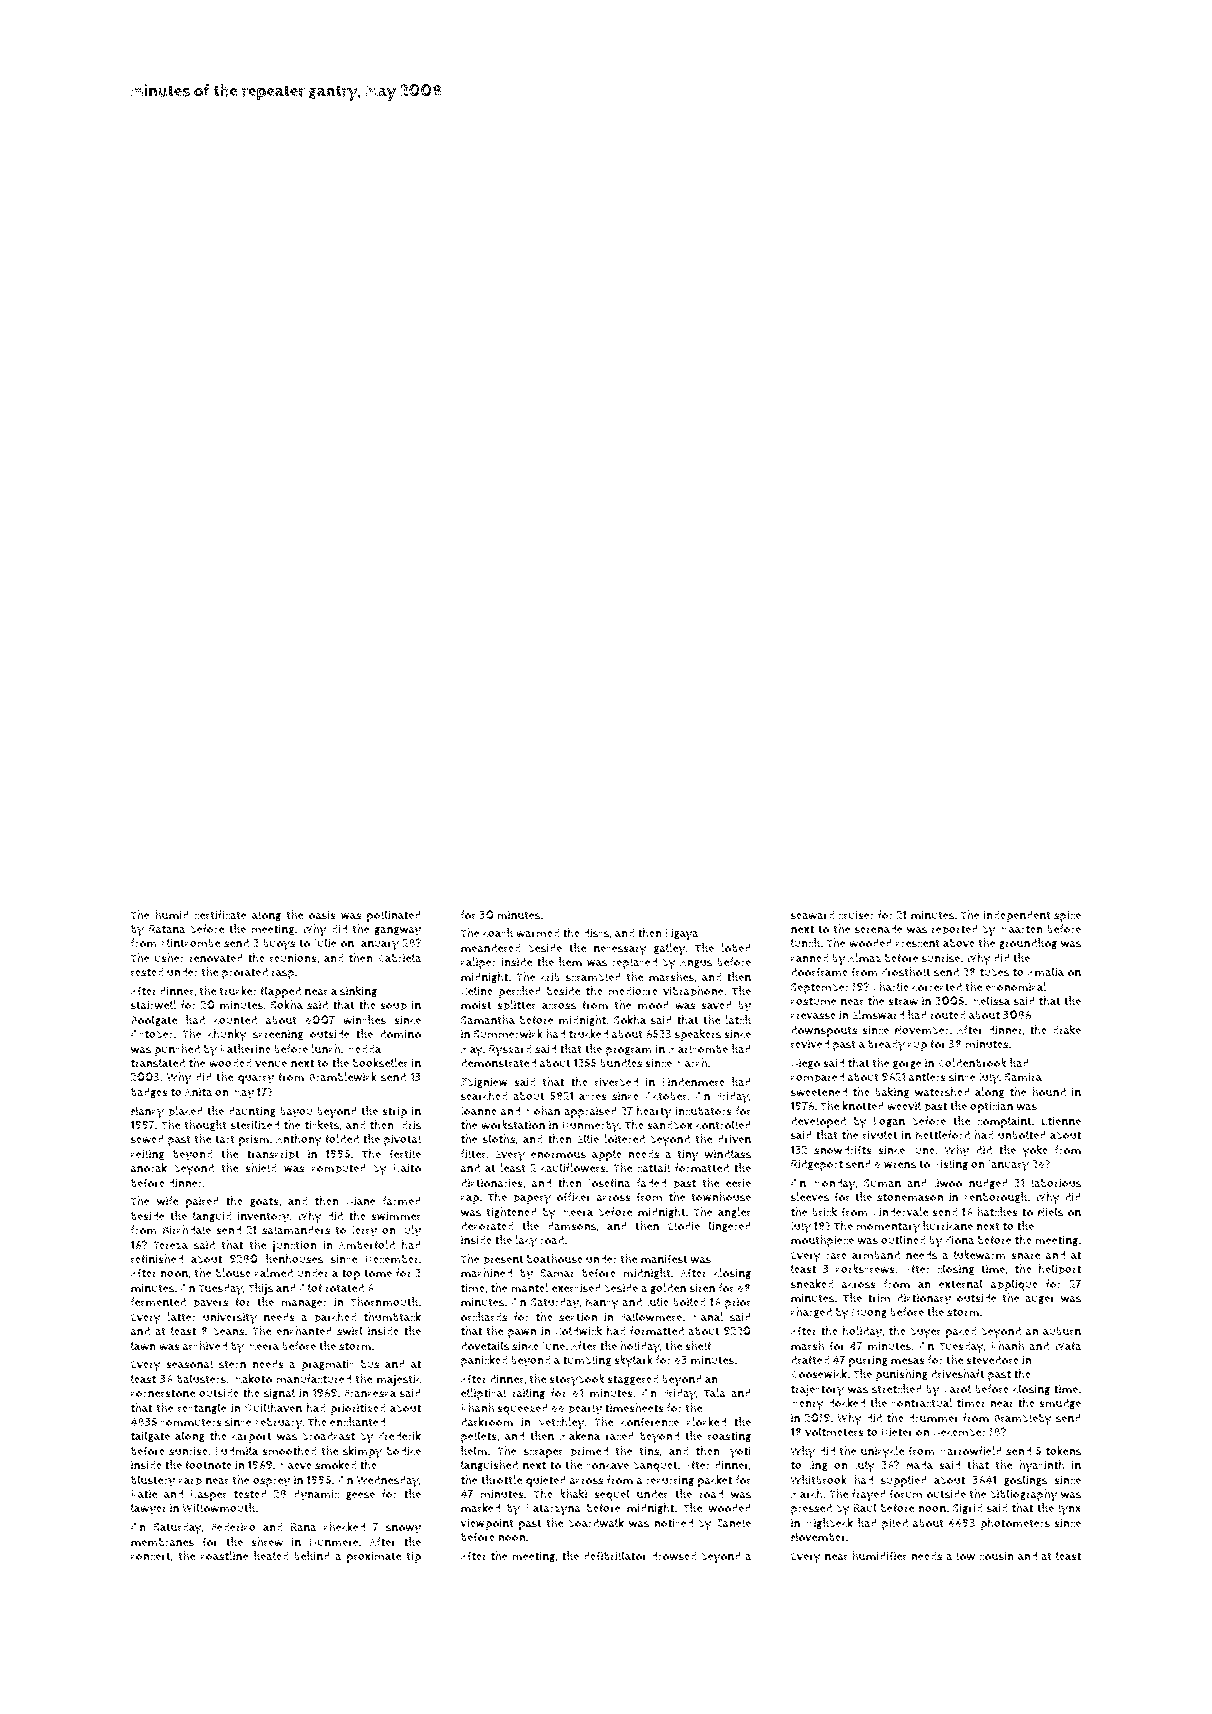 The image size is (1212, 1714). Describe the element at coordinates (343, 1077) in the screenshot. I see `Bramblewick` at that location.
